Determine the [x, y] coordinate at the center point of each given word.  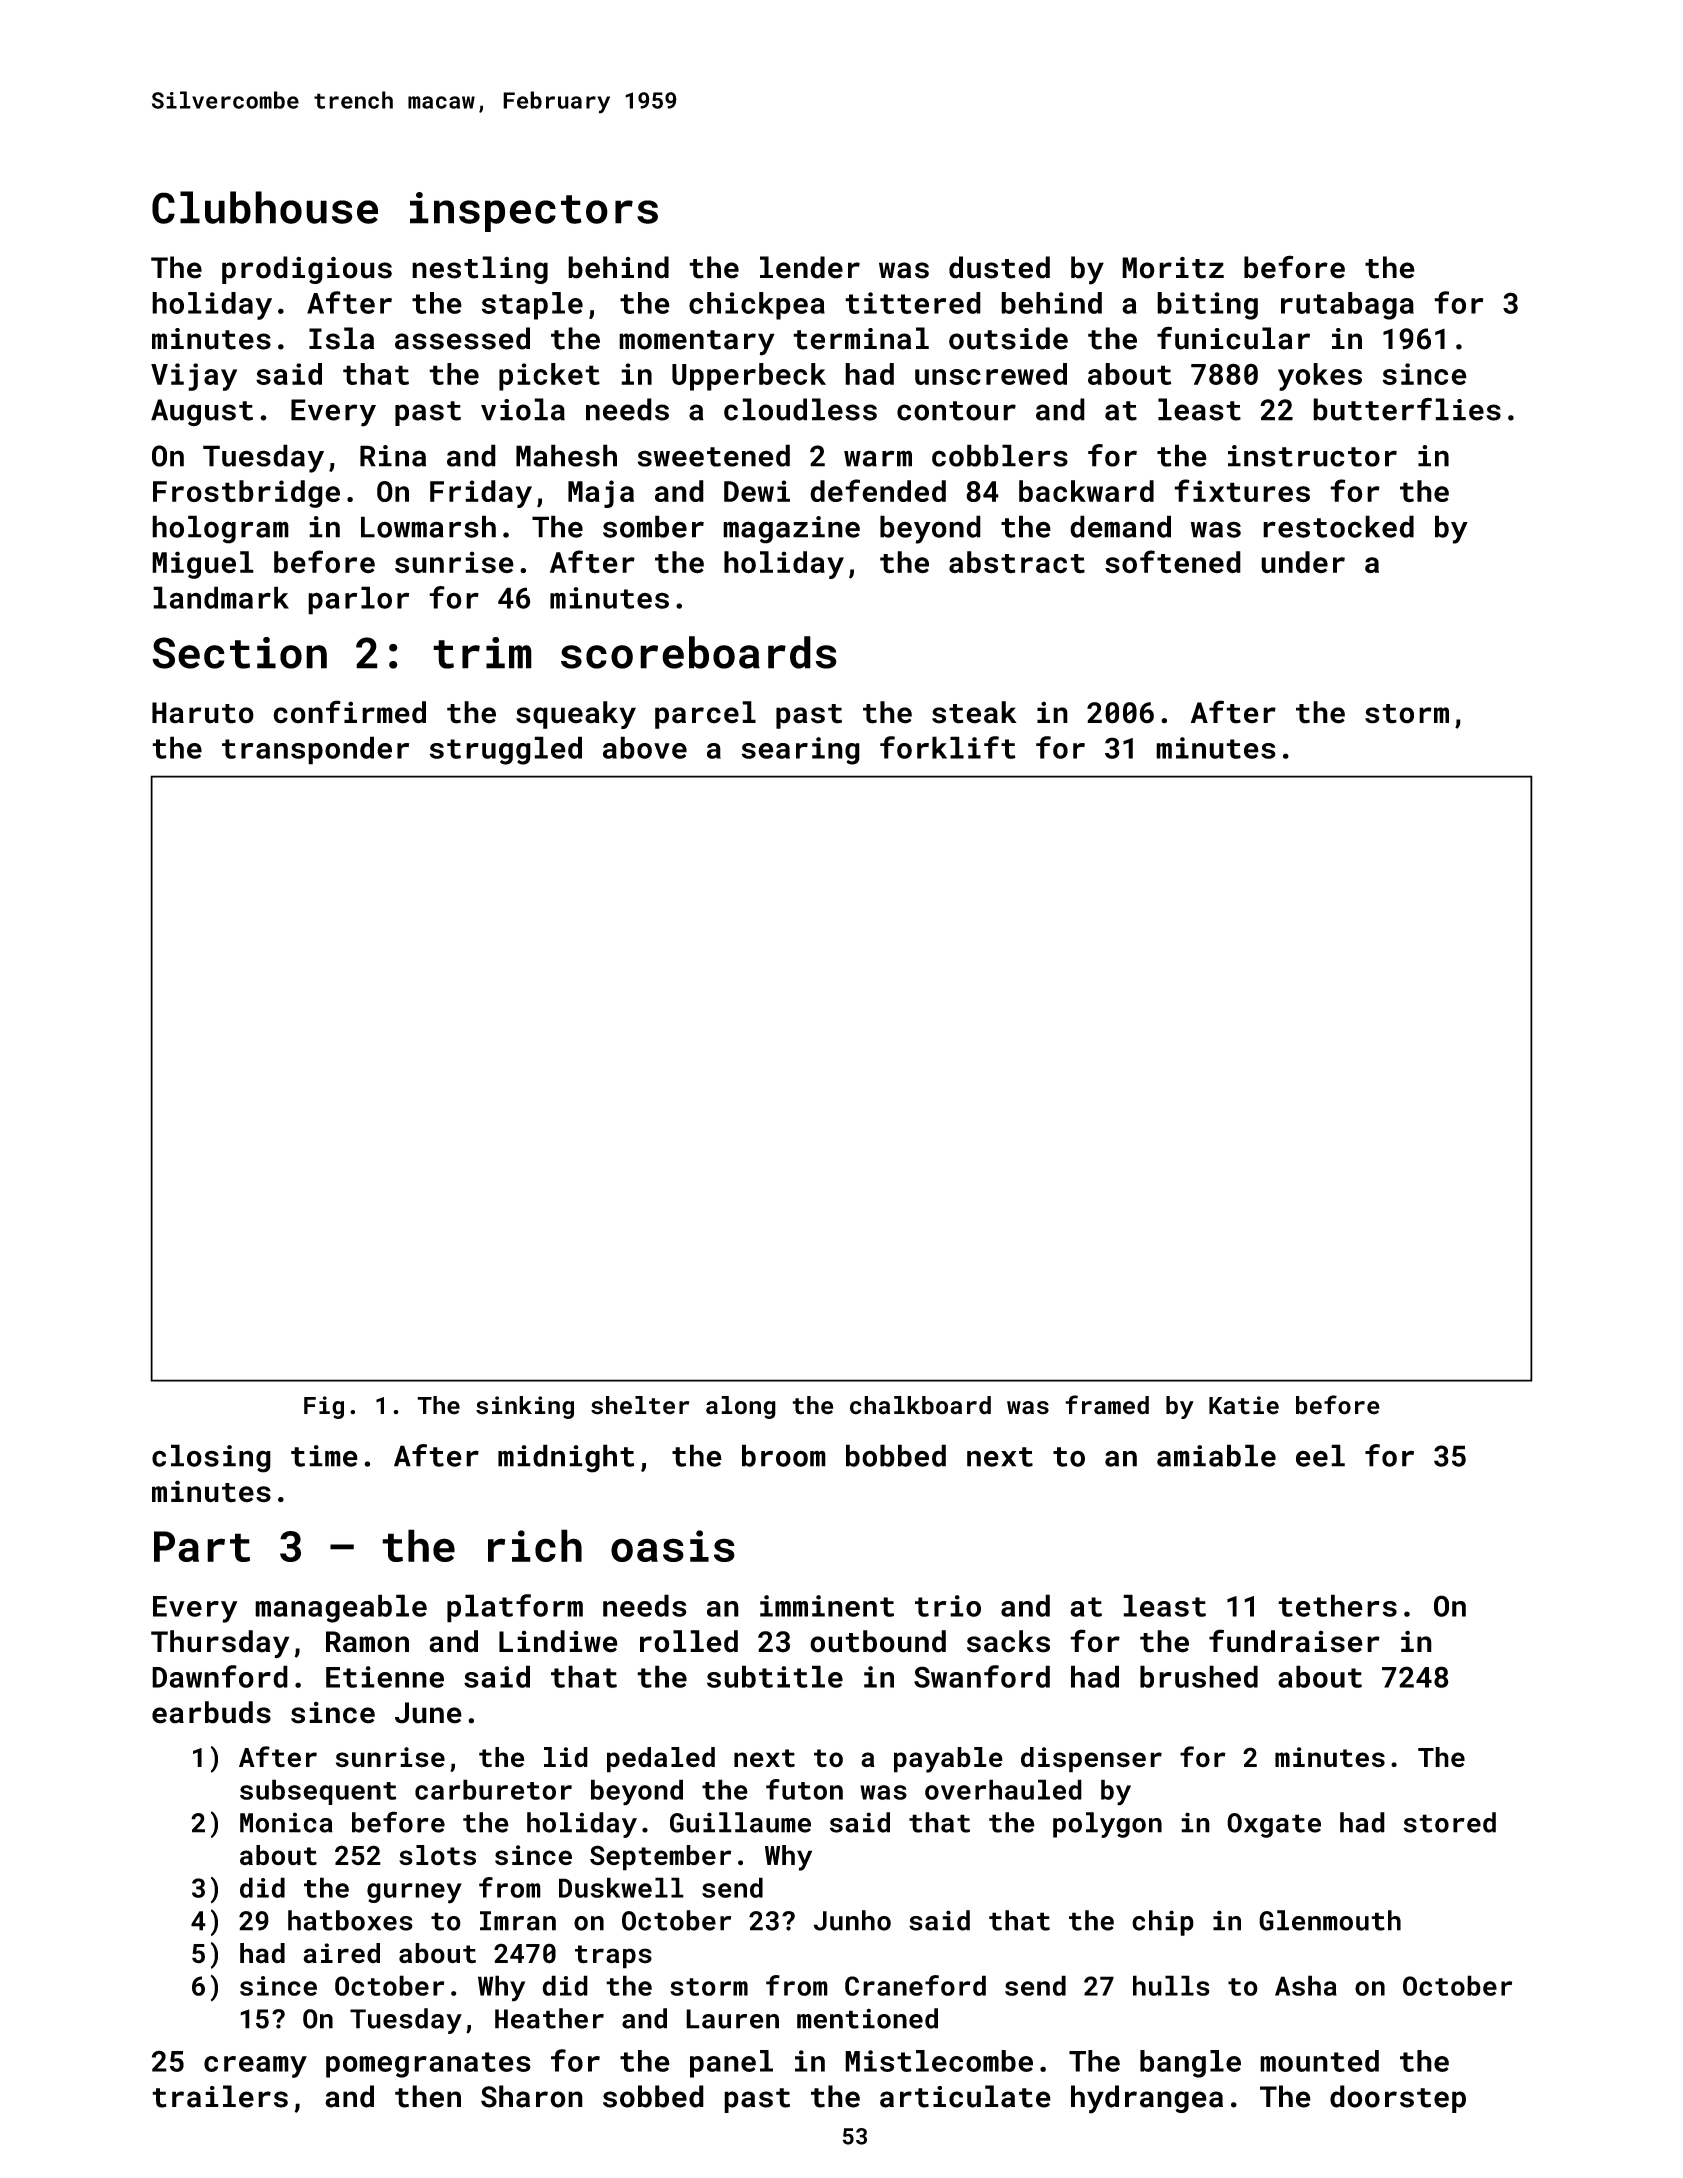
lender [810, 267]
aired [341, 1953]
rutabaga [1347, 306]
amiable [1216, 1455]
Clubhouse [265, 207]
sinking [525, 1407]
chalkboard [920, 1405]
